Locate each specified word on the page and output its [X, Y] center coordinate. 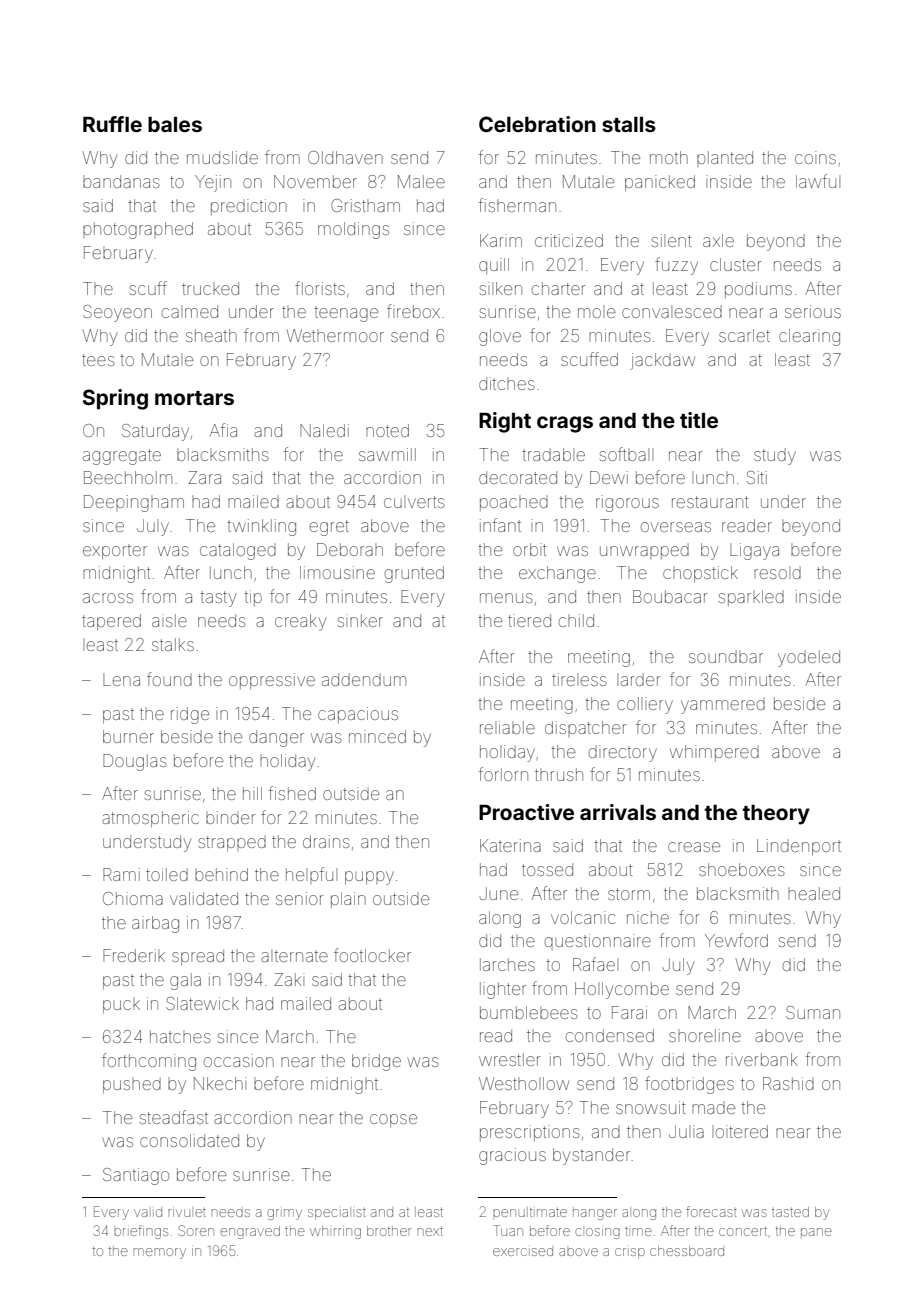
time [638, 1231]
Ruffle [112, 124]
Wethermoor [335, 335]
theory [776, 815]
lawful [818, 181]
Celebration [537, 124]
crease [694, 847]
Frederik [134, 955]
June [498, 893]
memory [159, 1253]
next [430, 1231]
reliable [507, 727]
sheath [211, 335]
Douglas [135, 762]
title [699, 420]
